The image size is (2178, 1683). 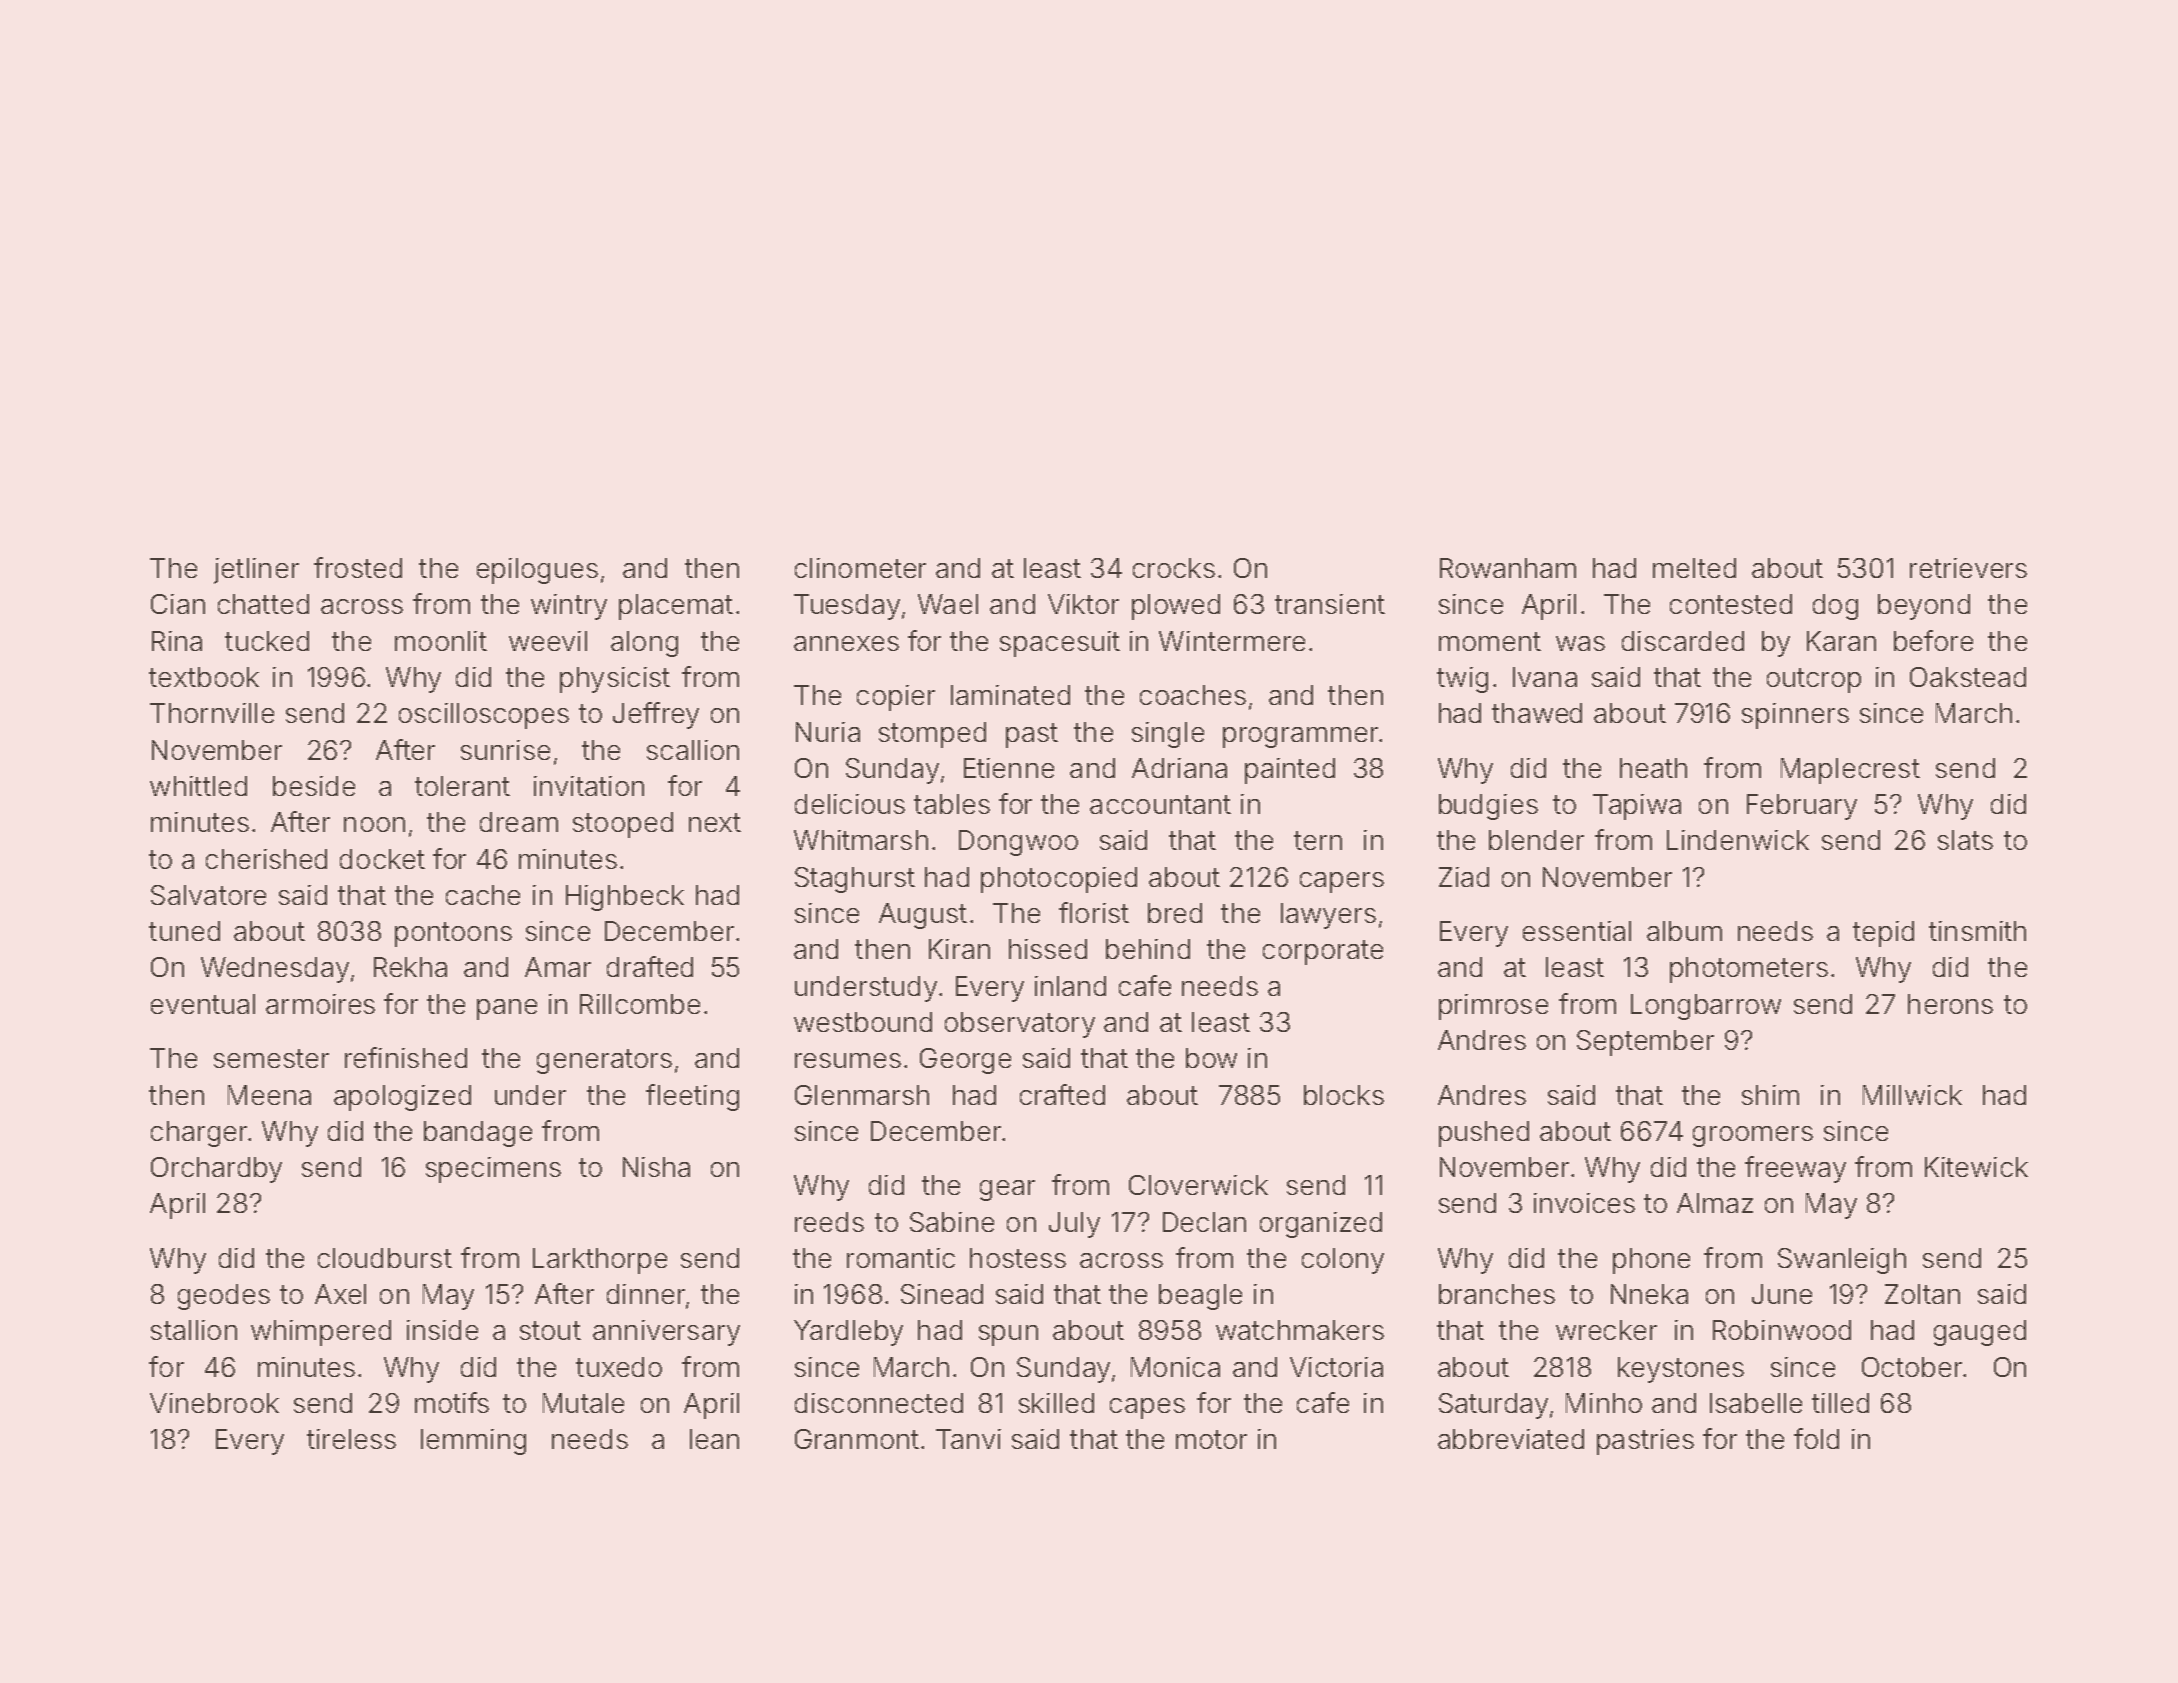 What do you see at coordinates (194, 1330) in the image?
I see `stallion` at bounding box center [194, 1330].
